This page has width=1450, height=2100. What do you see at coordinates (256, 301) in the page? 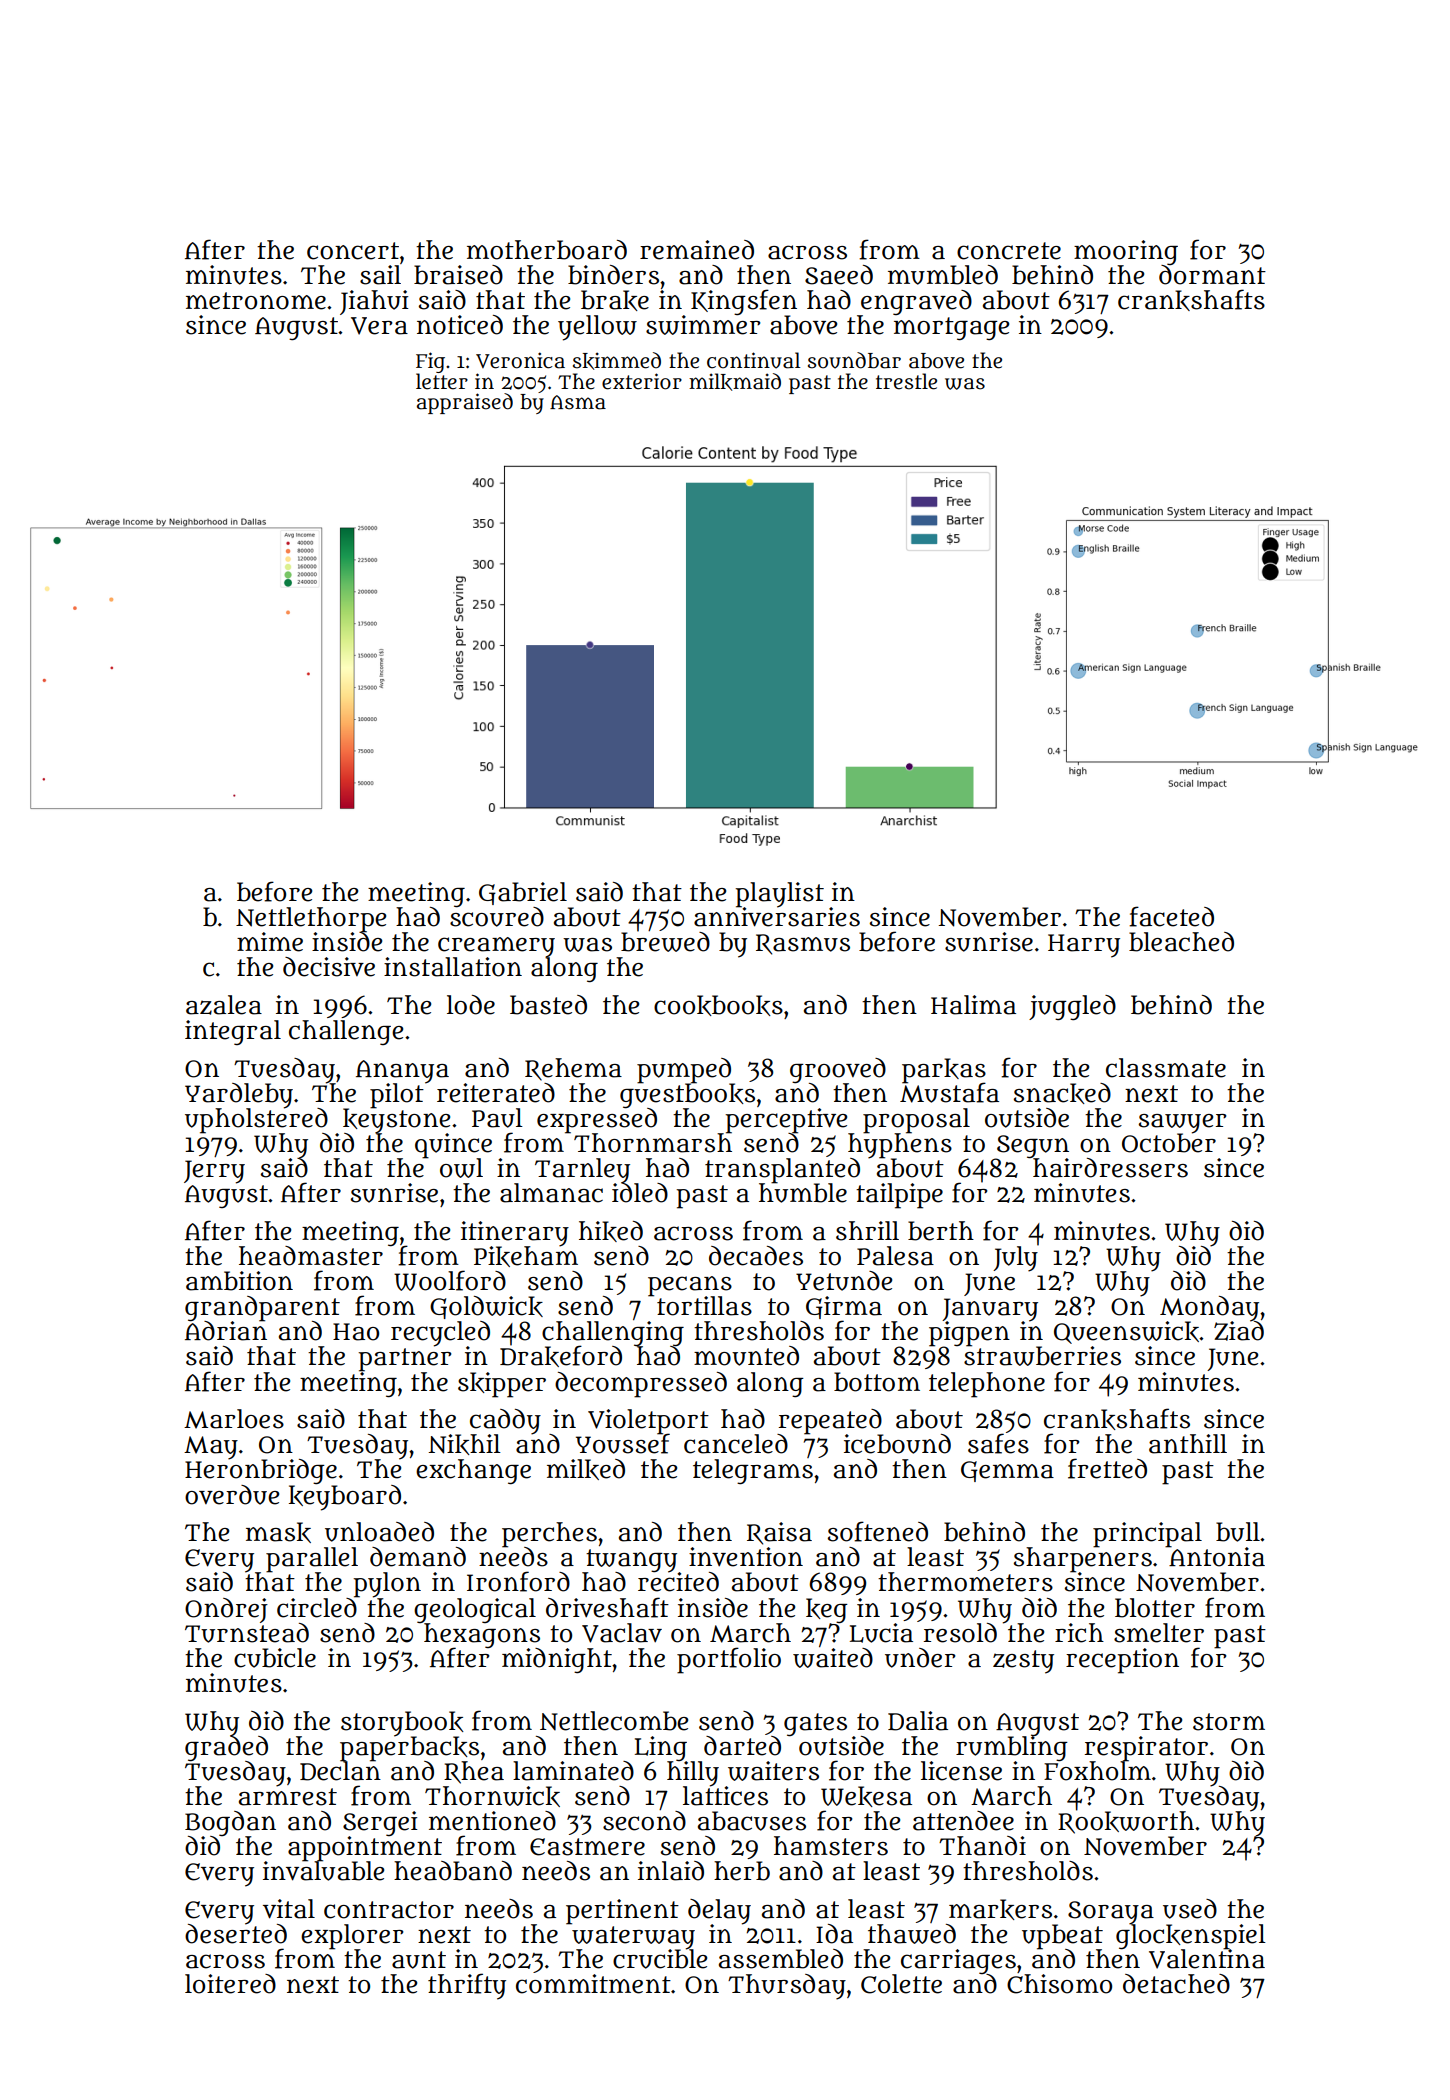
I see `metronome` at bounding box center [256, 301].
